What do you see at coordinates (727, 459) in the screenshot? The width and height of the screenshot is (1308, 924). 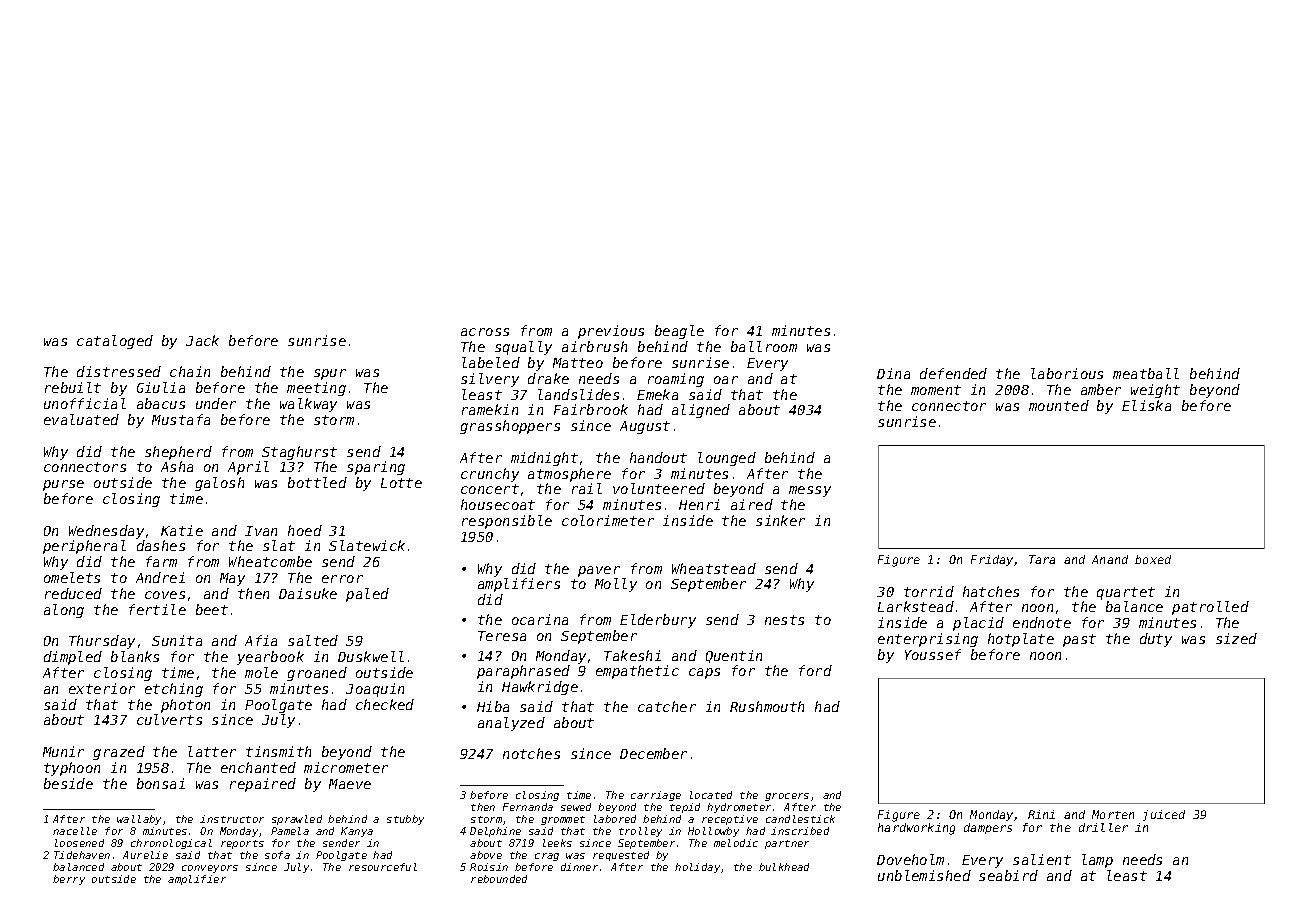 I see `lounged` at bounding box center [727, 459].
